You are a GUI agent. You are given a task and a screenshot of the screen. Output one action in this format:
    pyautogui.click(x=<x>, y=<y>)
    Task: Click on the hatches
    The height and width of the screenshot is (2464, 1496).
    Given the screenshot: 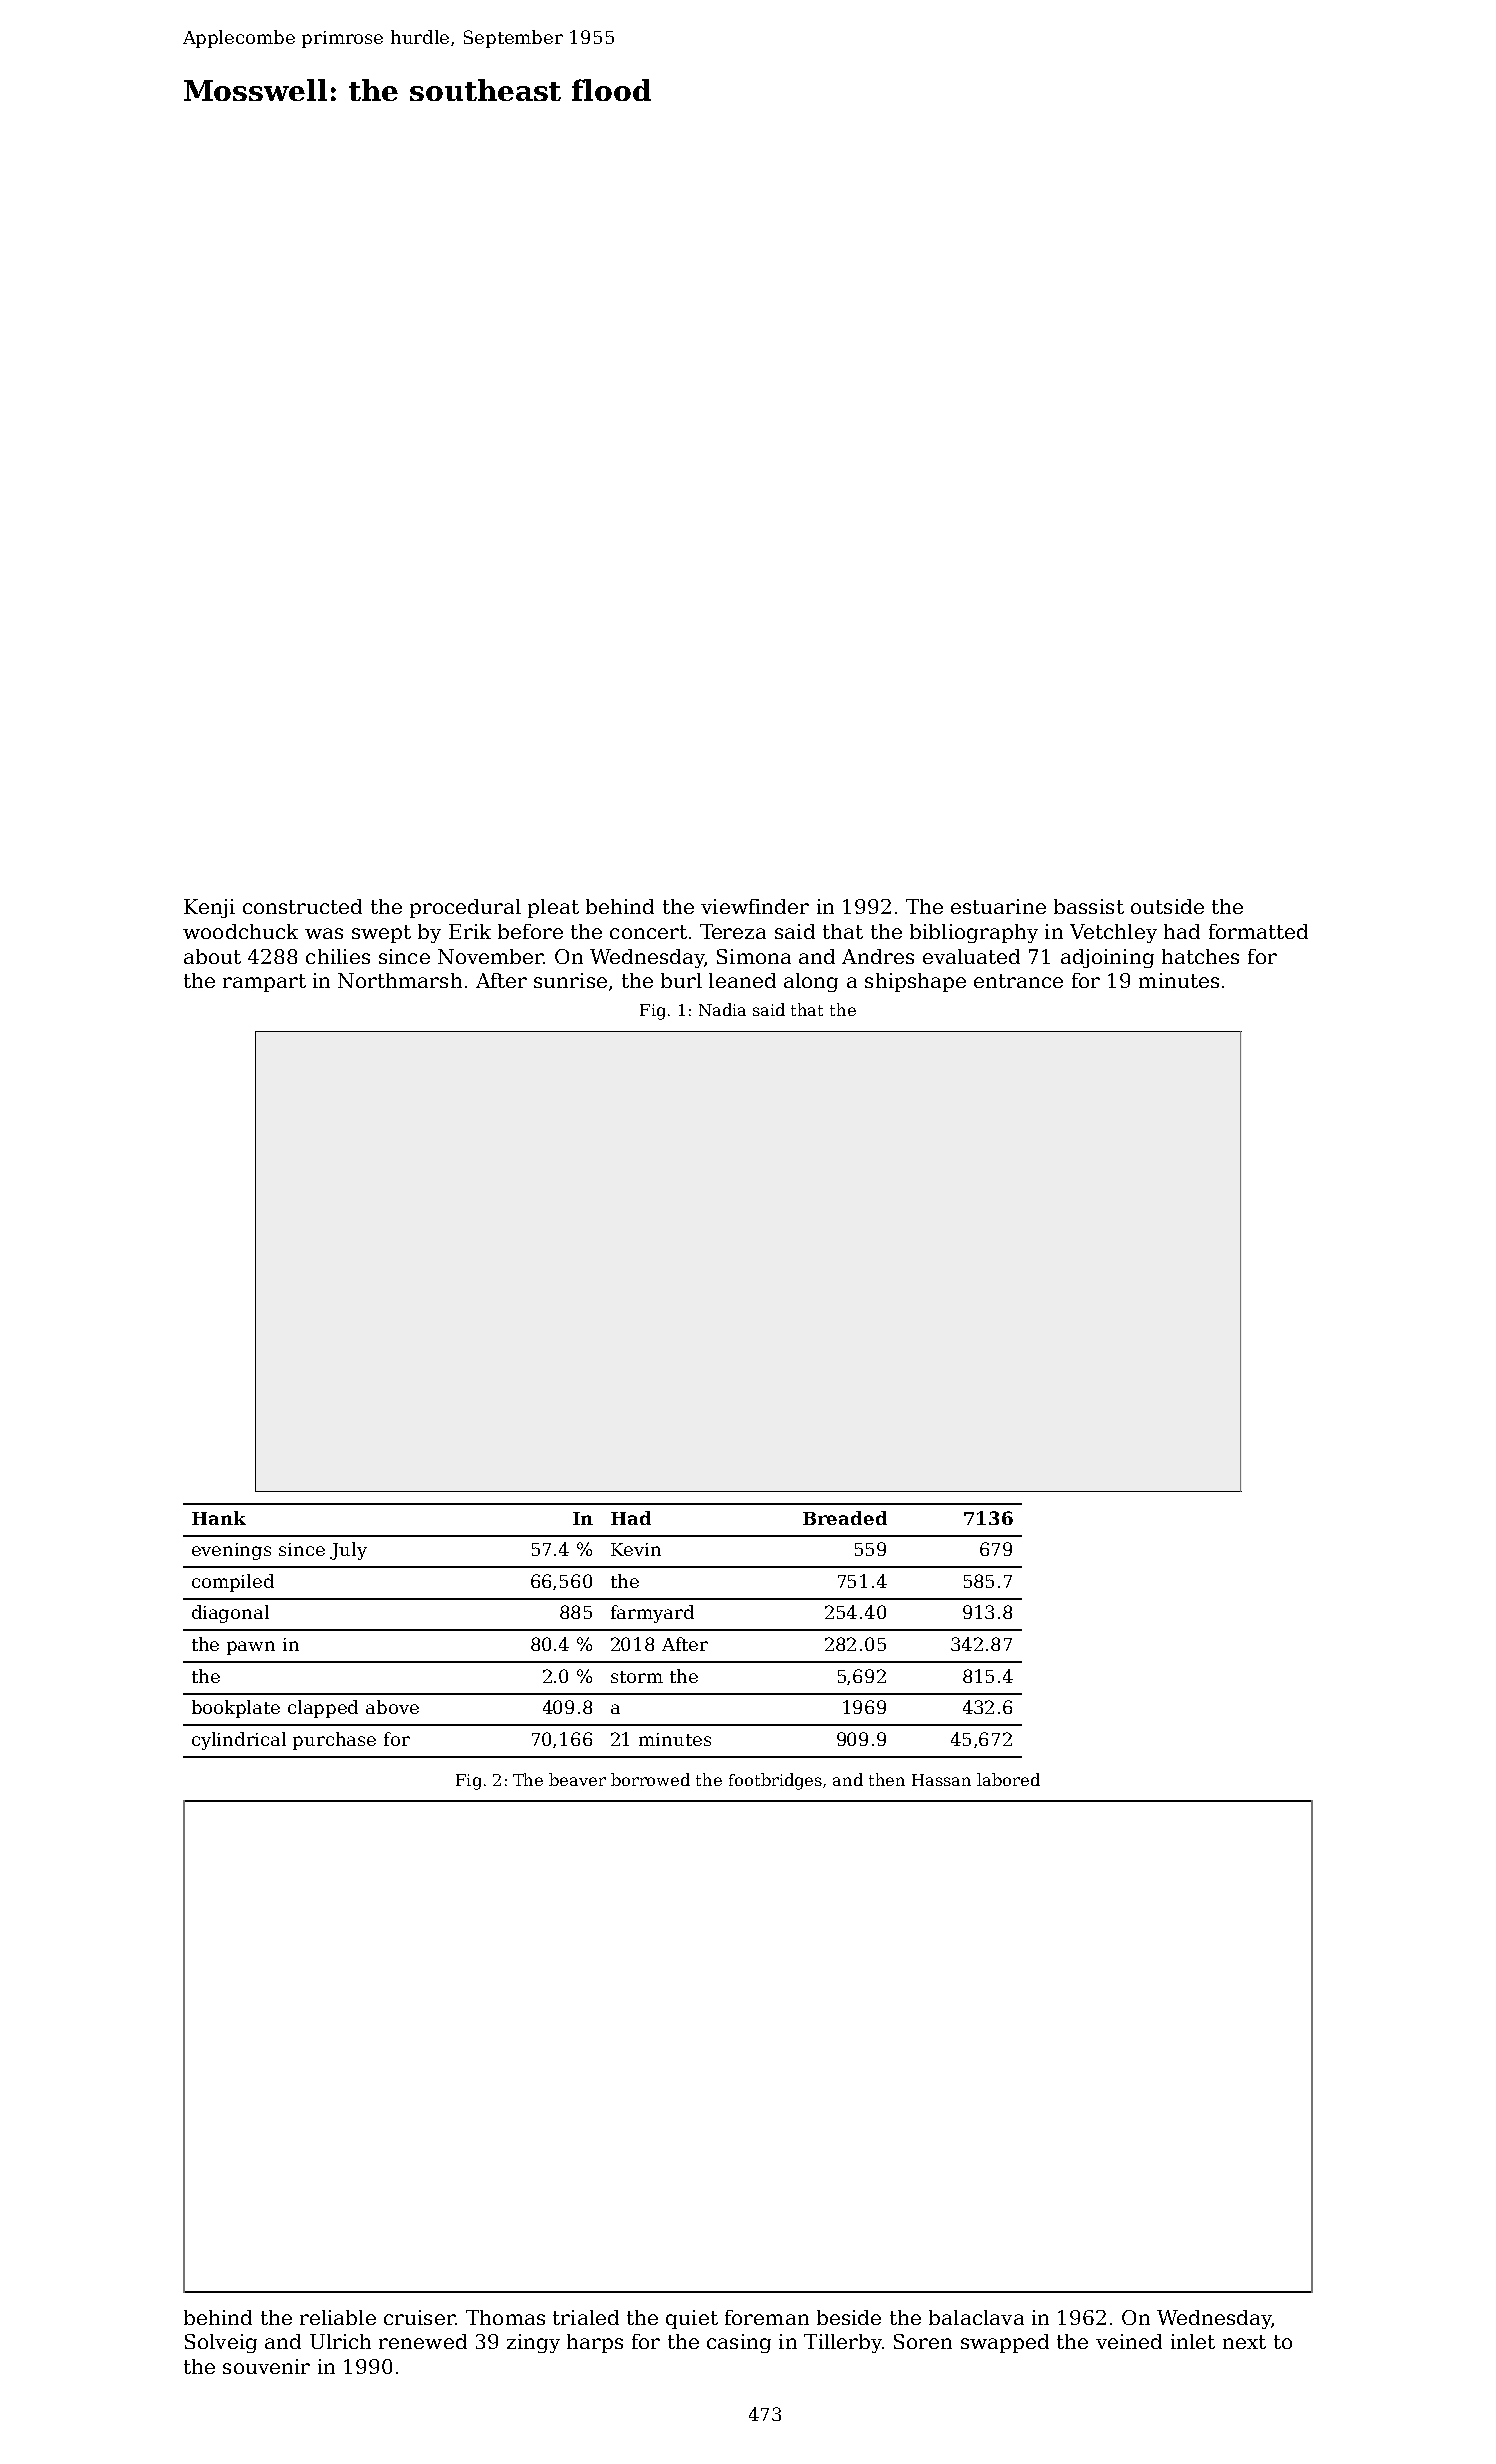 What is the action you would take?
    pyautogui.click(x=1200, y=956)
